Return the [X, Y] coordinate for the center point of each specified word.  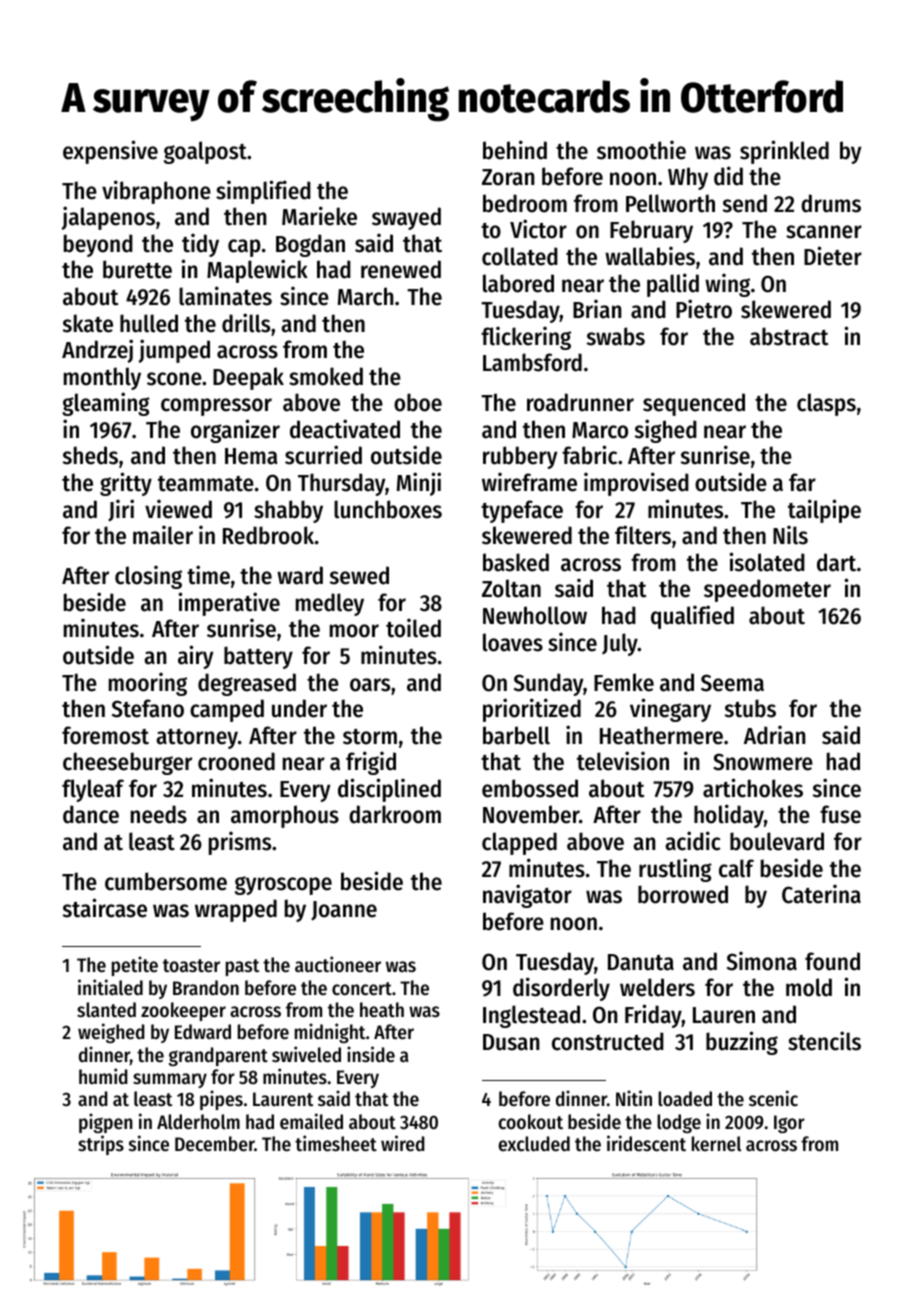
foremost [105, 735]
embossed [530, 788]
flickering [526, 338]
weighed [111, 1033]
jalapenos [108, 218]
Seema [732, 683]
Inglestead [531, 1016]
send [745, 203]
